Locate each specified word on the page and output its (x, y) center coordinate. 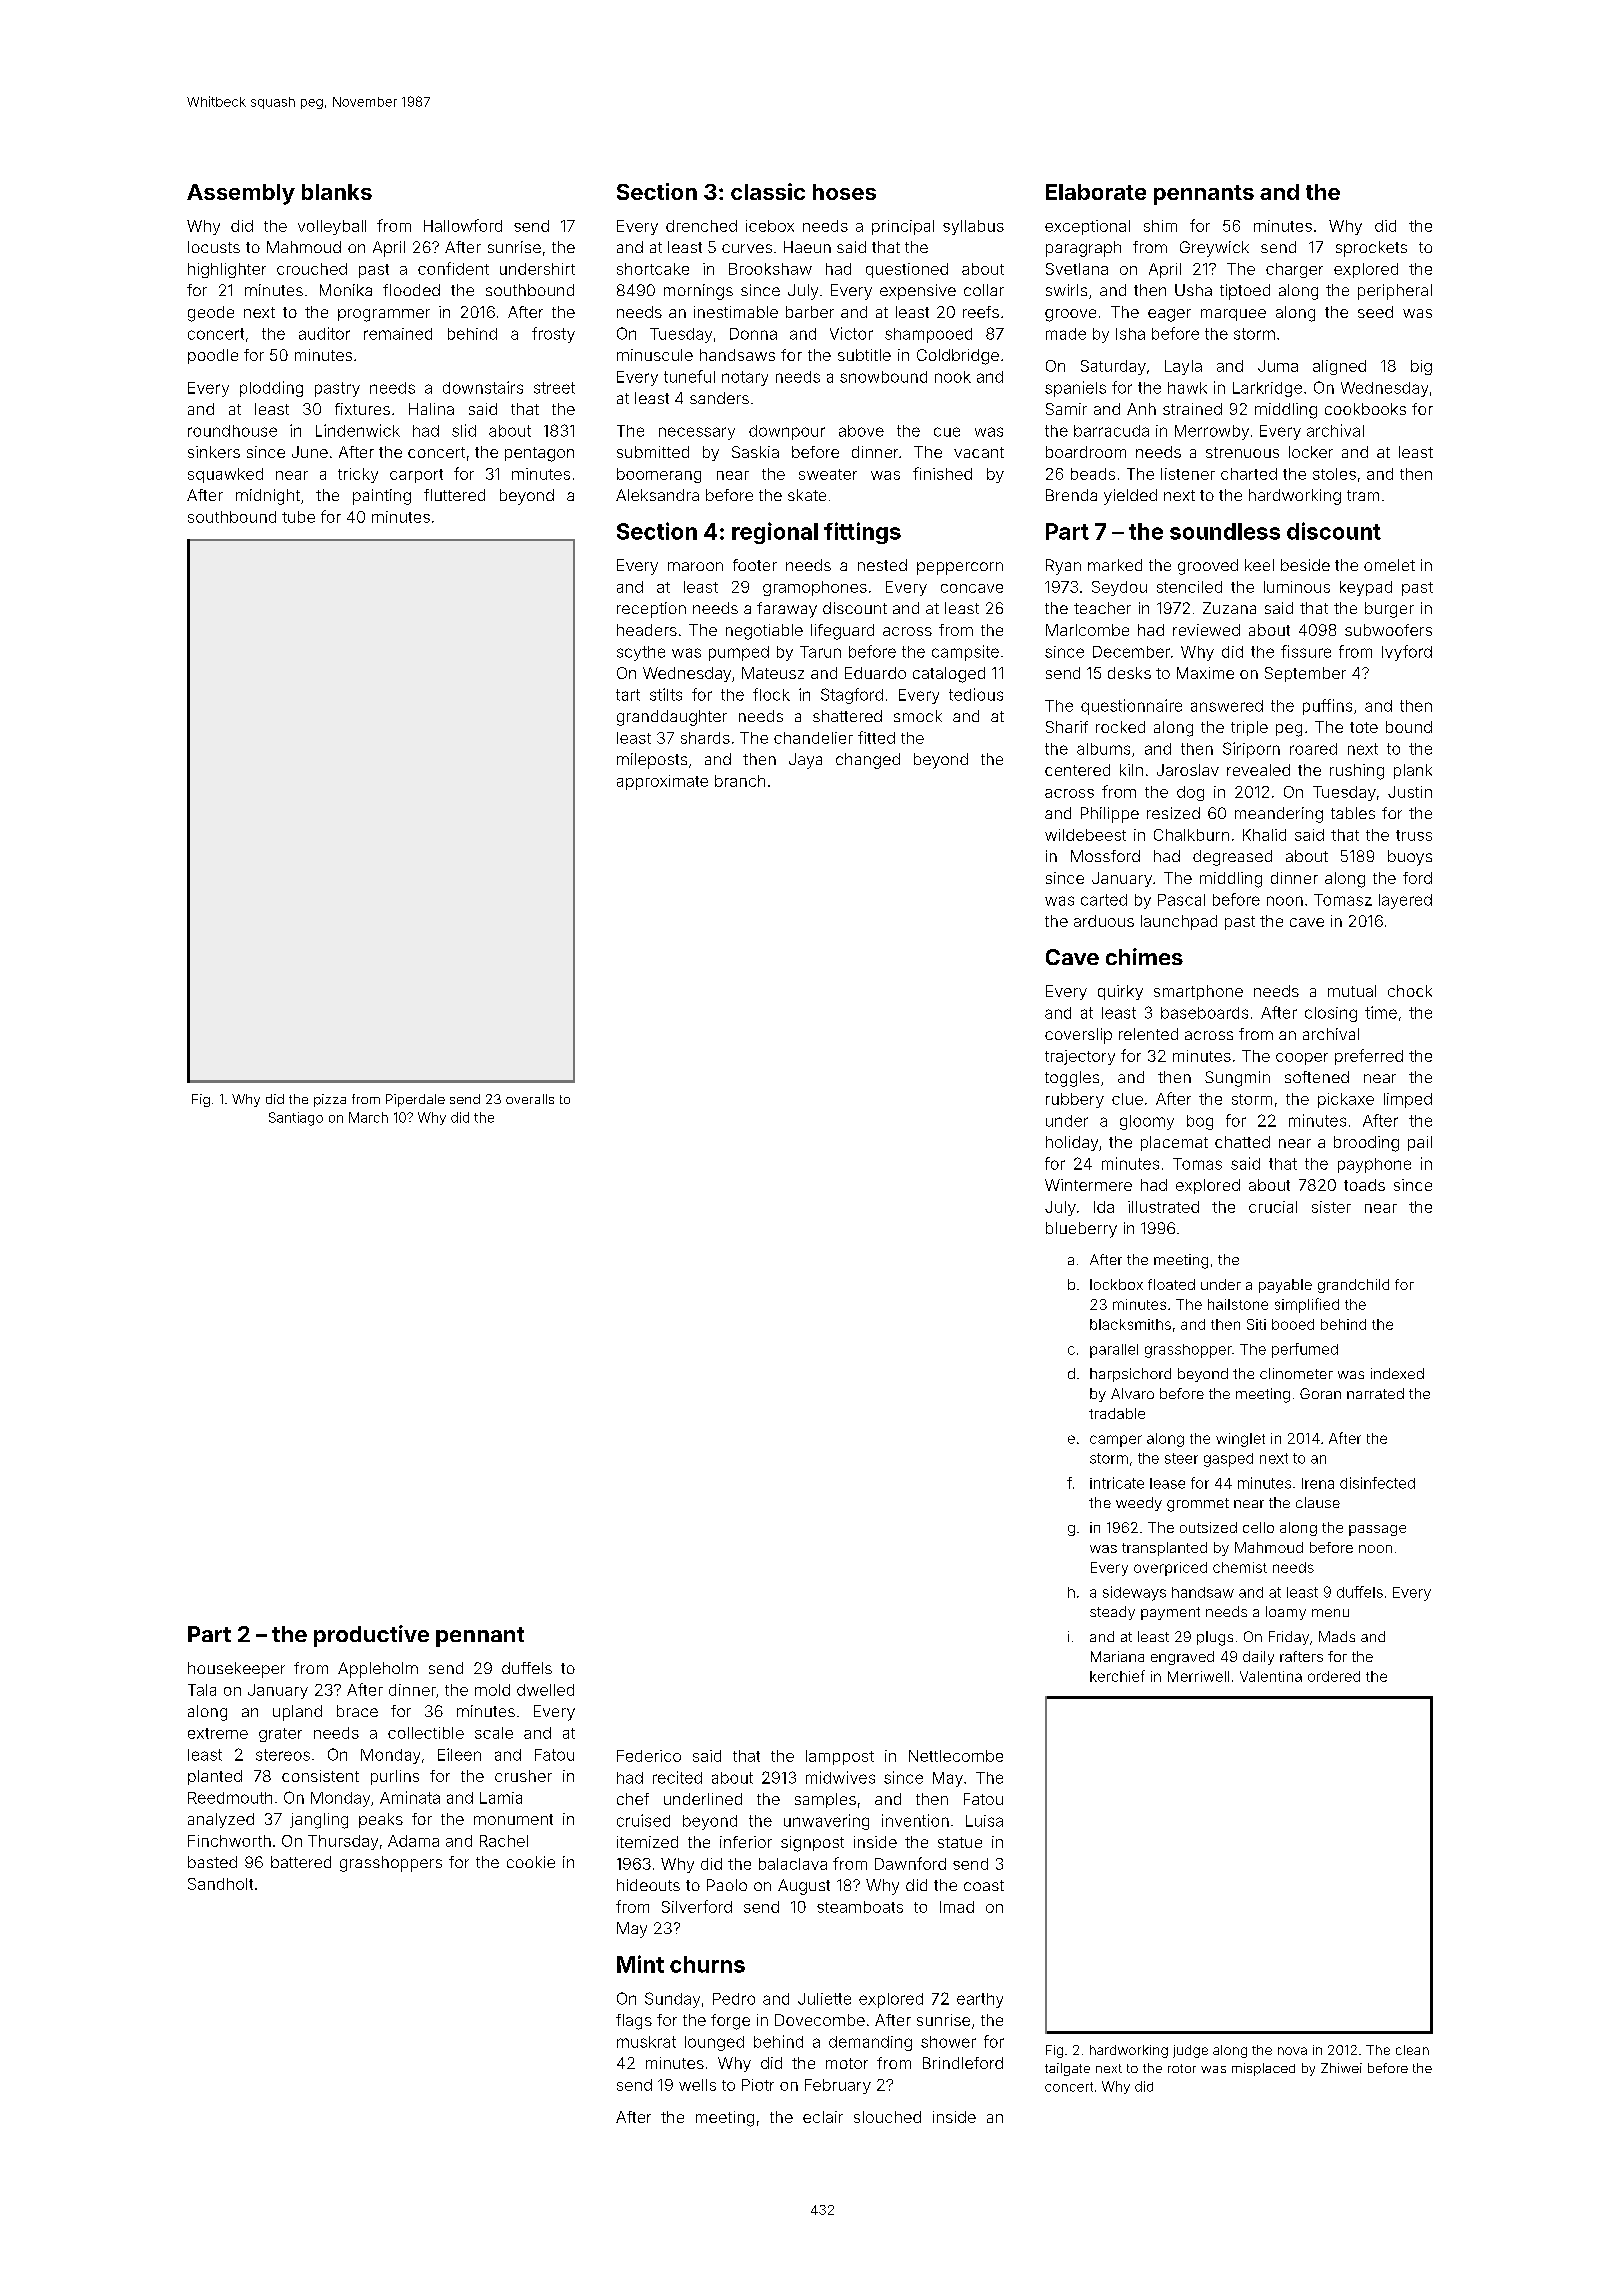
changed (868, 761)
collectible (426, 1733)
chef (633, 1799)
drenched (701, 226)
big (1421, 367)
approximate (662, 782)
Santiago (296, 1119)
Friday (1289, 1638)
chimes (1144, 956)
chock (1410, 991)
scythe (641, 653)
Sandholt (220, 1884)
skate (807, 495)
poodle (213, 356)
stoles (1334, 474)
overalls (530, 1099)
